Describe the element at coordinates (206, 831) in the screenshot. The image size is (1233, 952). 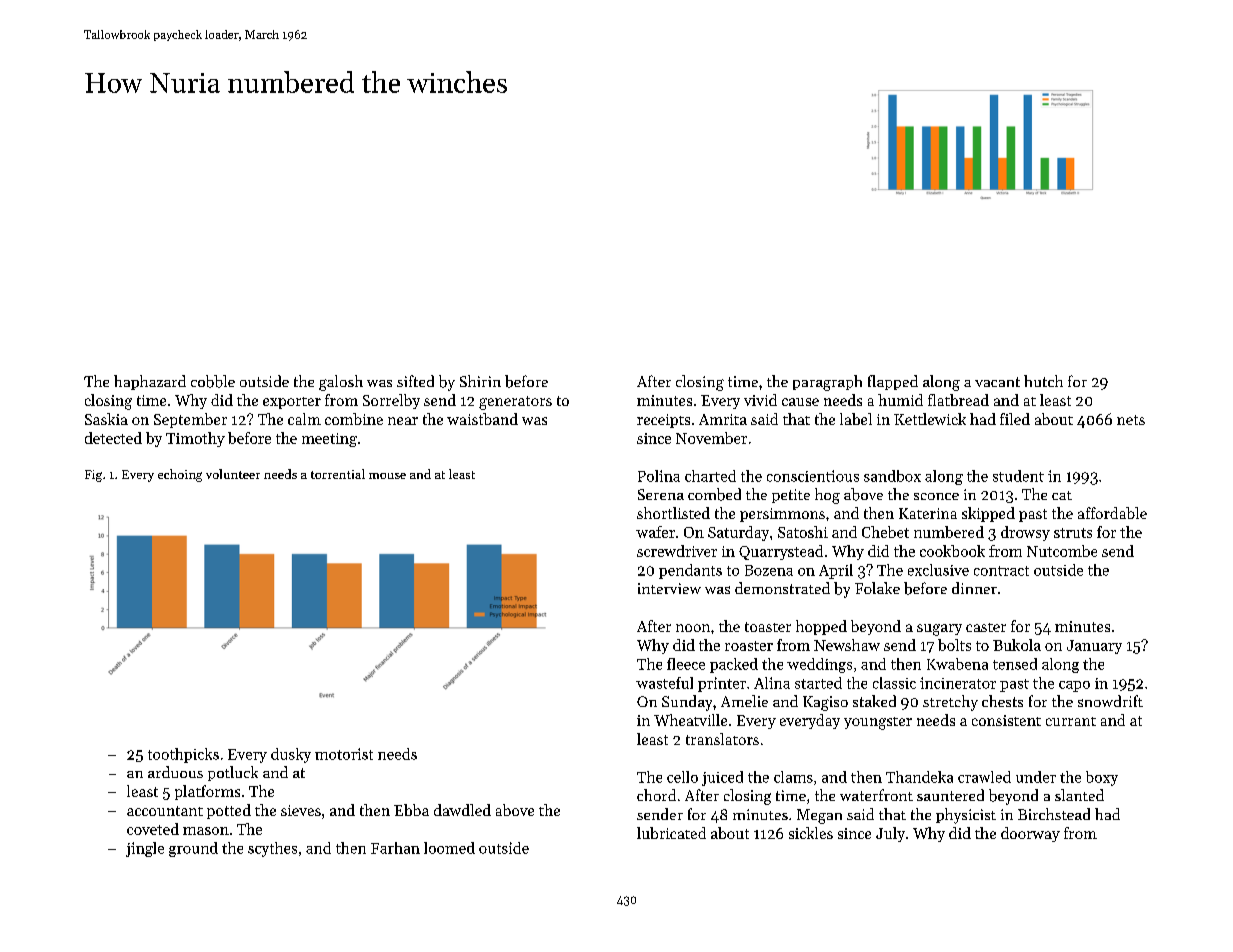
I see `mason` at that location.
